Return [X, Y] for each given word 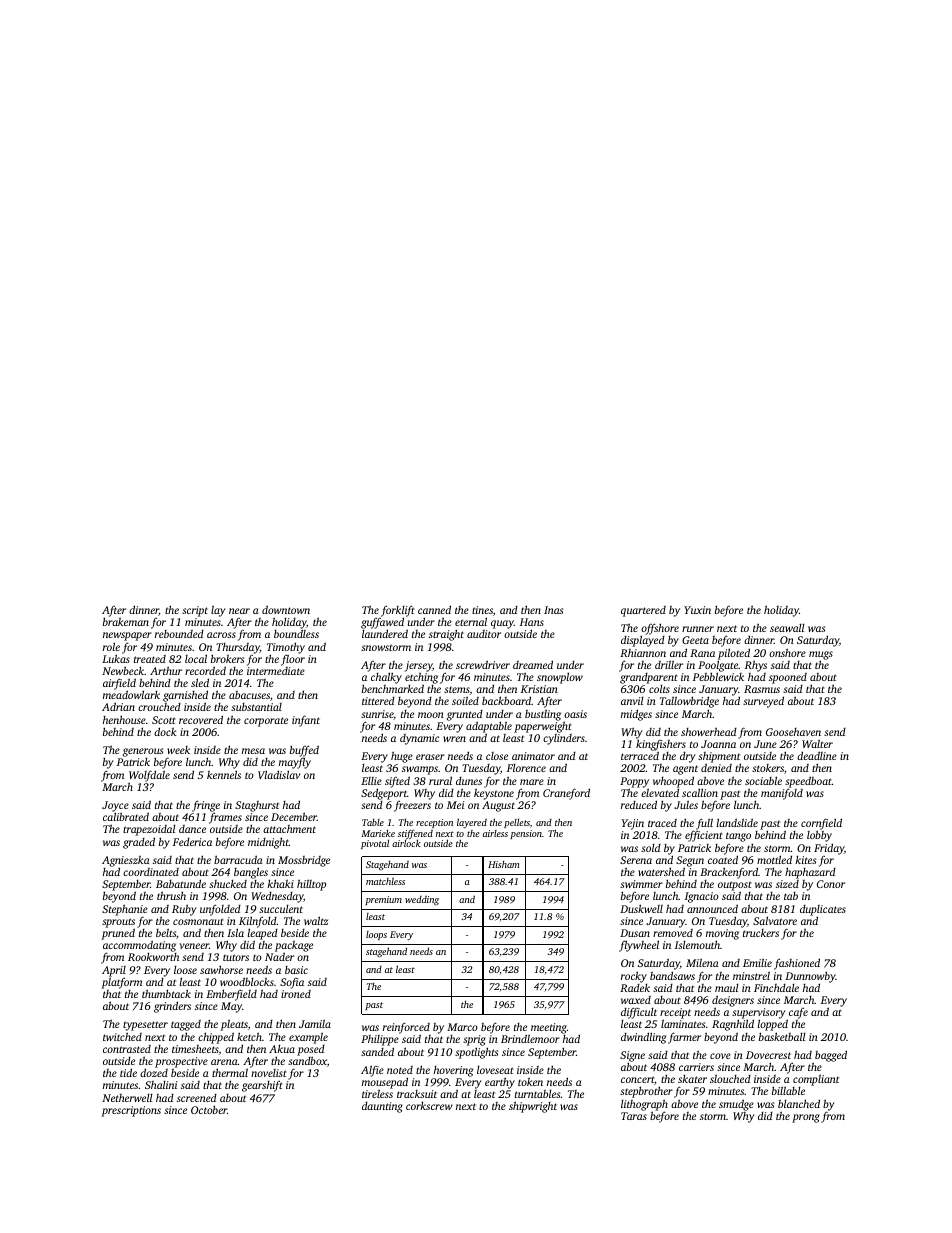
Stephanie [125, 910]
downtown [286, 609]
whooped [673, 782]
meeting [548, 1029]
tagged [186, 1025]
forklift [397, 611]
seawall [787, 628]
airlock [406, 843]
